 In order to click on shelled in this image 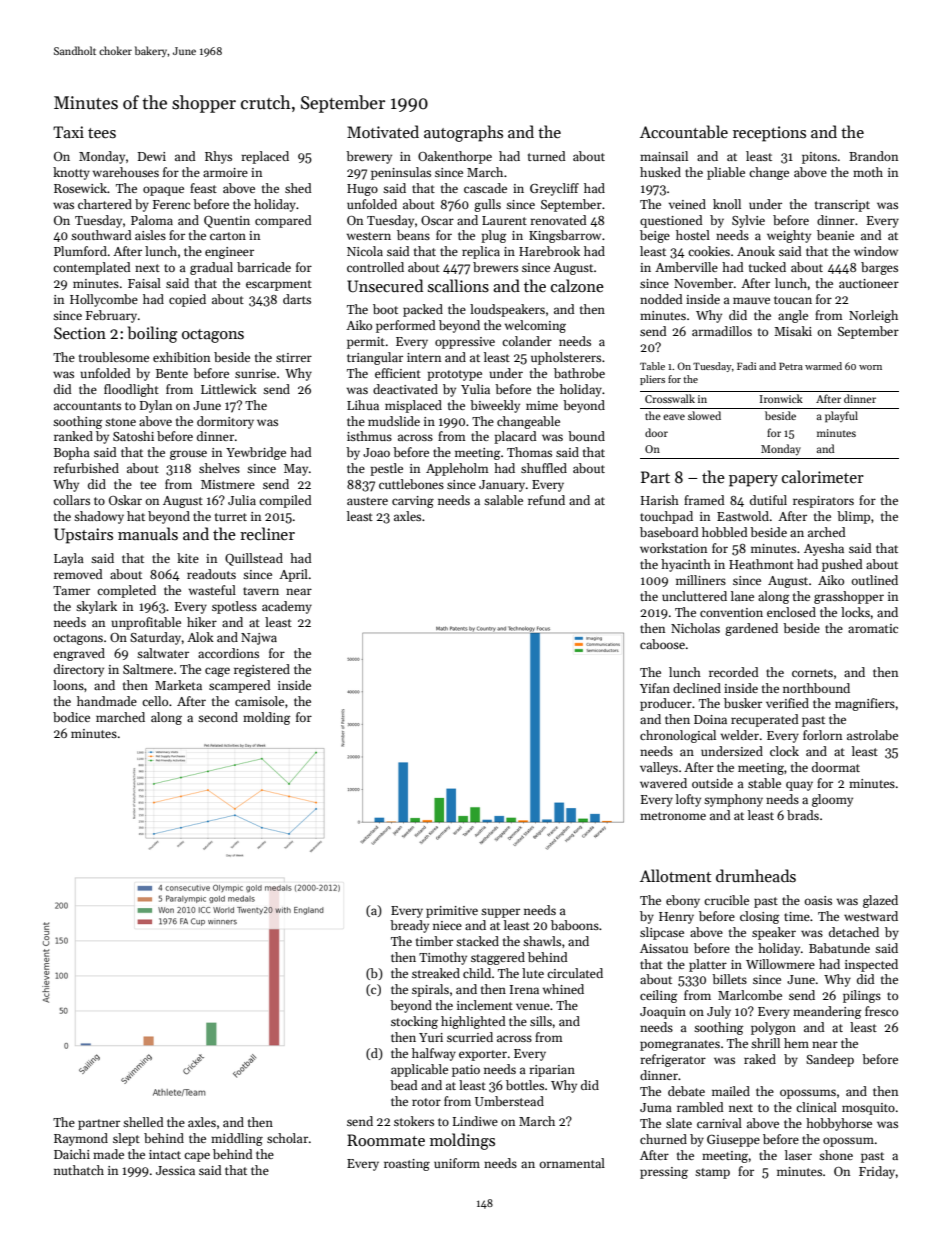, I will do `click(143, 1122)`.
